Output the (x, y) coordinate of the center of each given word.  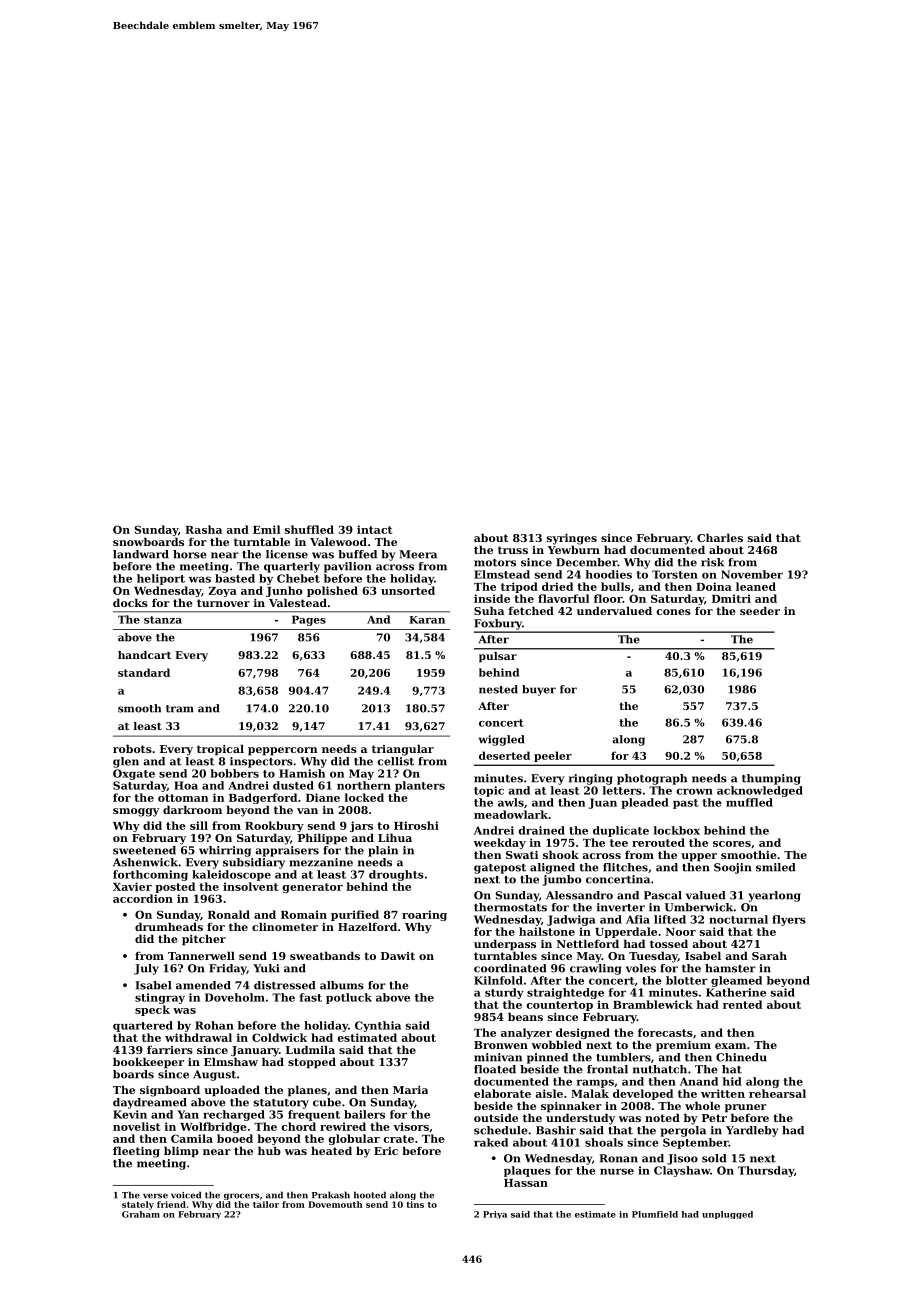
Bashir (556, 1130)
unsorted (408, 590)
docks (130, 602)
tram (180, 709)
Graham (141, 1214)
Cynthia (378, 1026)
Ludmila (310, 1049)
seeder (760, 610)
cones (674, 612)
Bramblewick (653, 1004)
